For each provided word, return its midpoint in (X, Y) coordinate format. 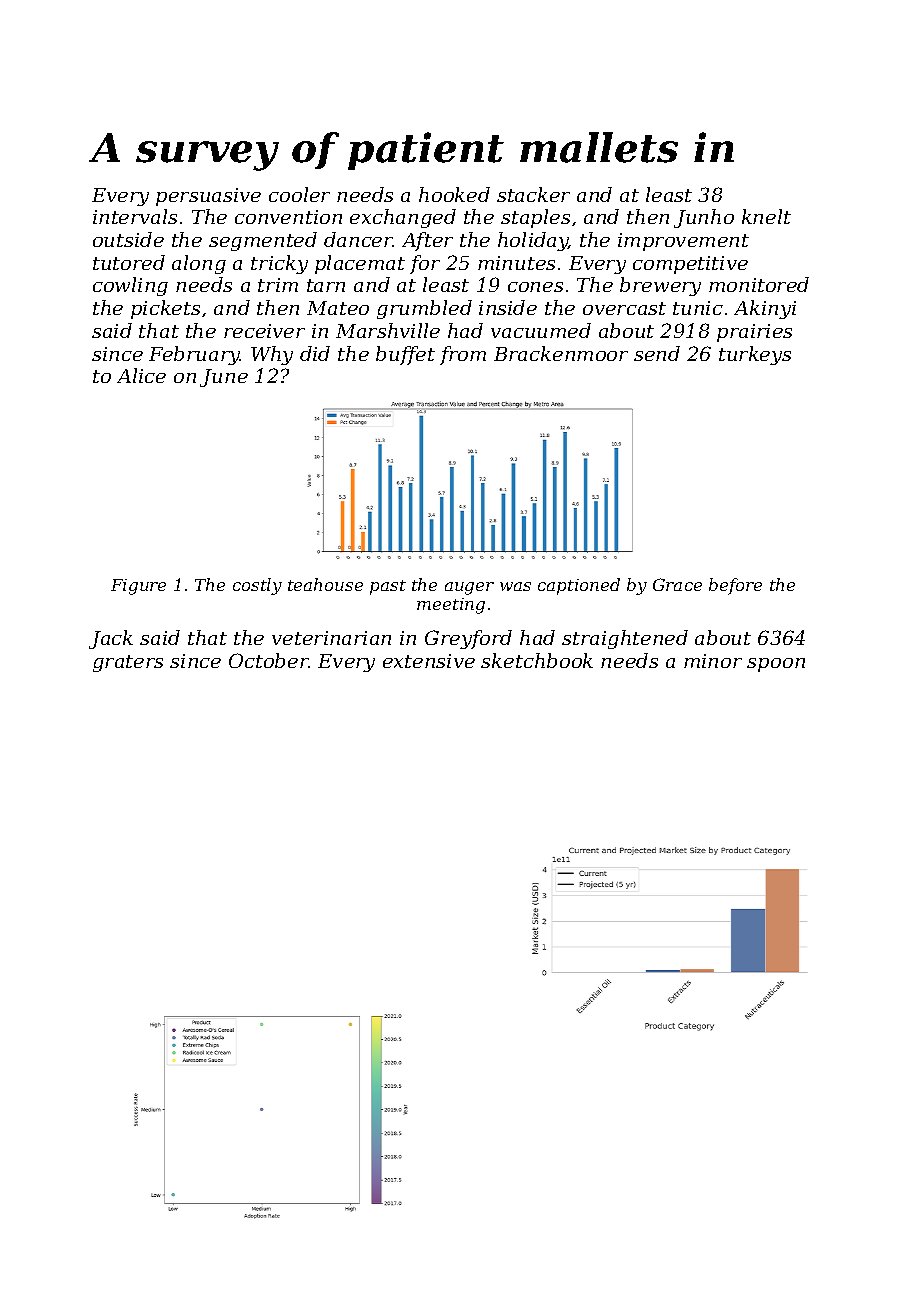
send (657, 353)
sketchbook (537, 660)
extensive (429, 661)
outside (128, 239)
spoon (776, 665)
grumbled (424, 309)
